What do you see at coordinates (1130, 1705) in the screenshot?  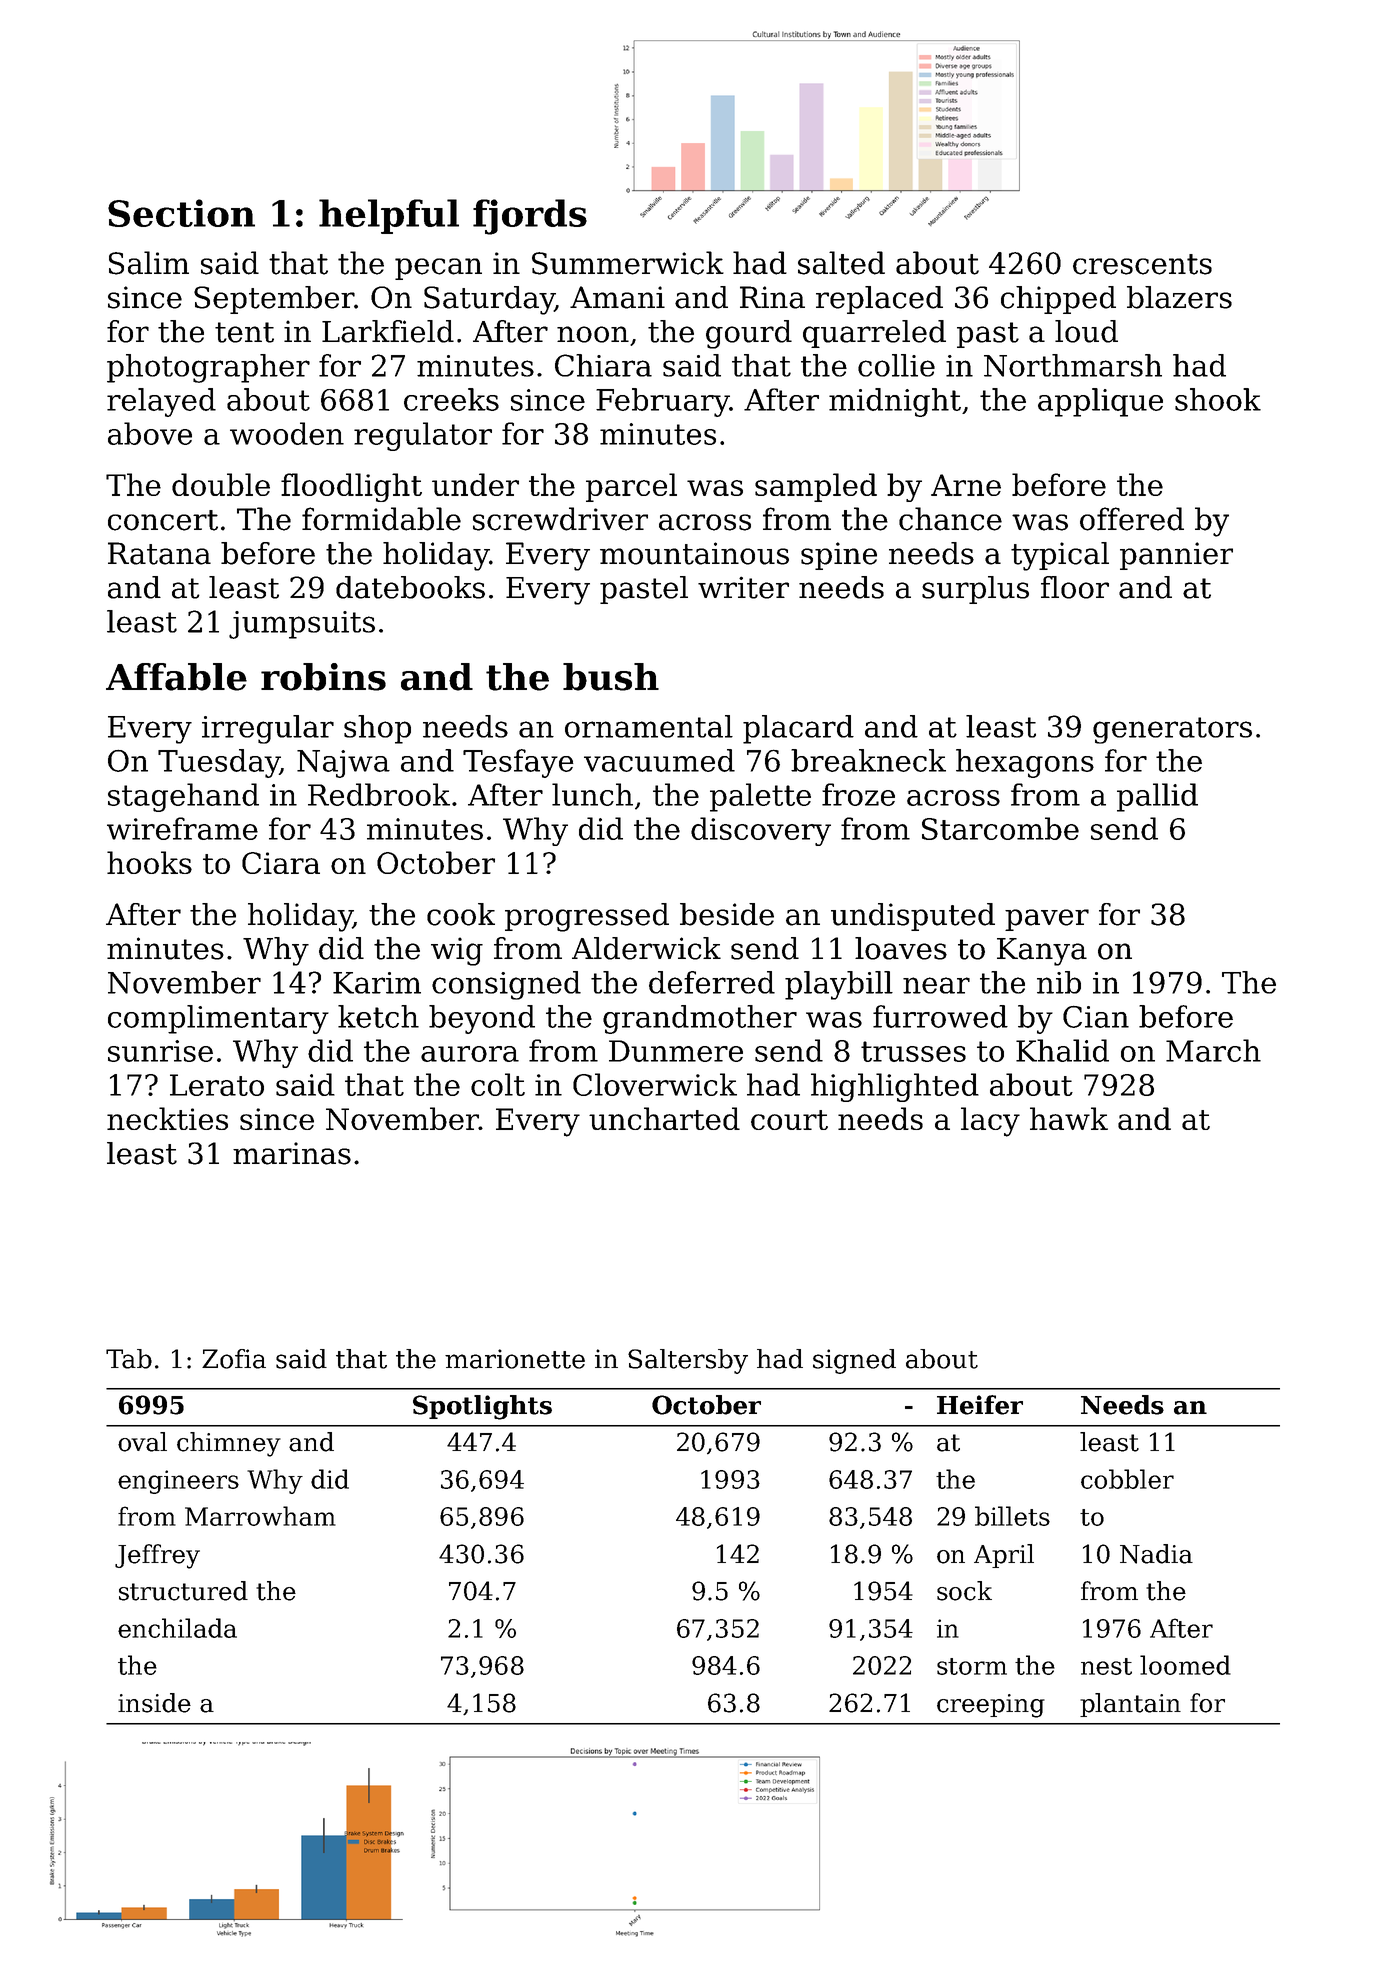 I see `plantain` at bounding box center [1130, 1705].
